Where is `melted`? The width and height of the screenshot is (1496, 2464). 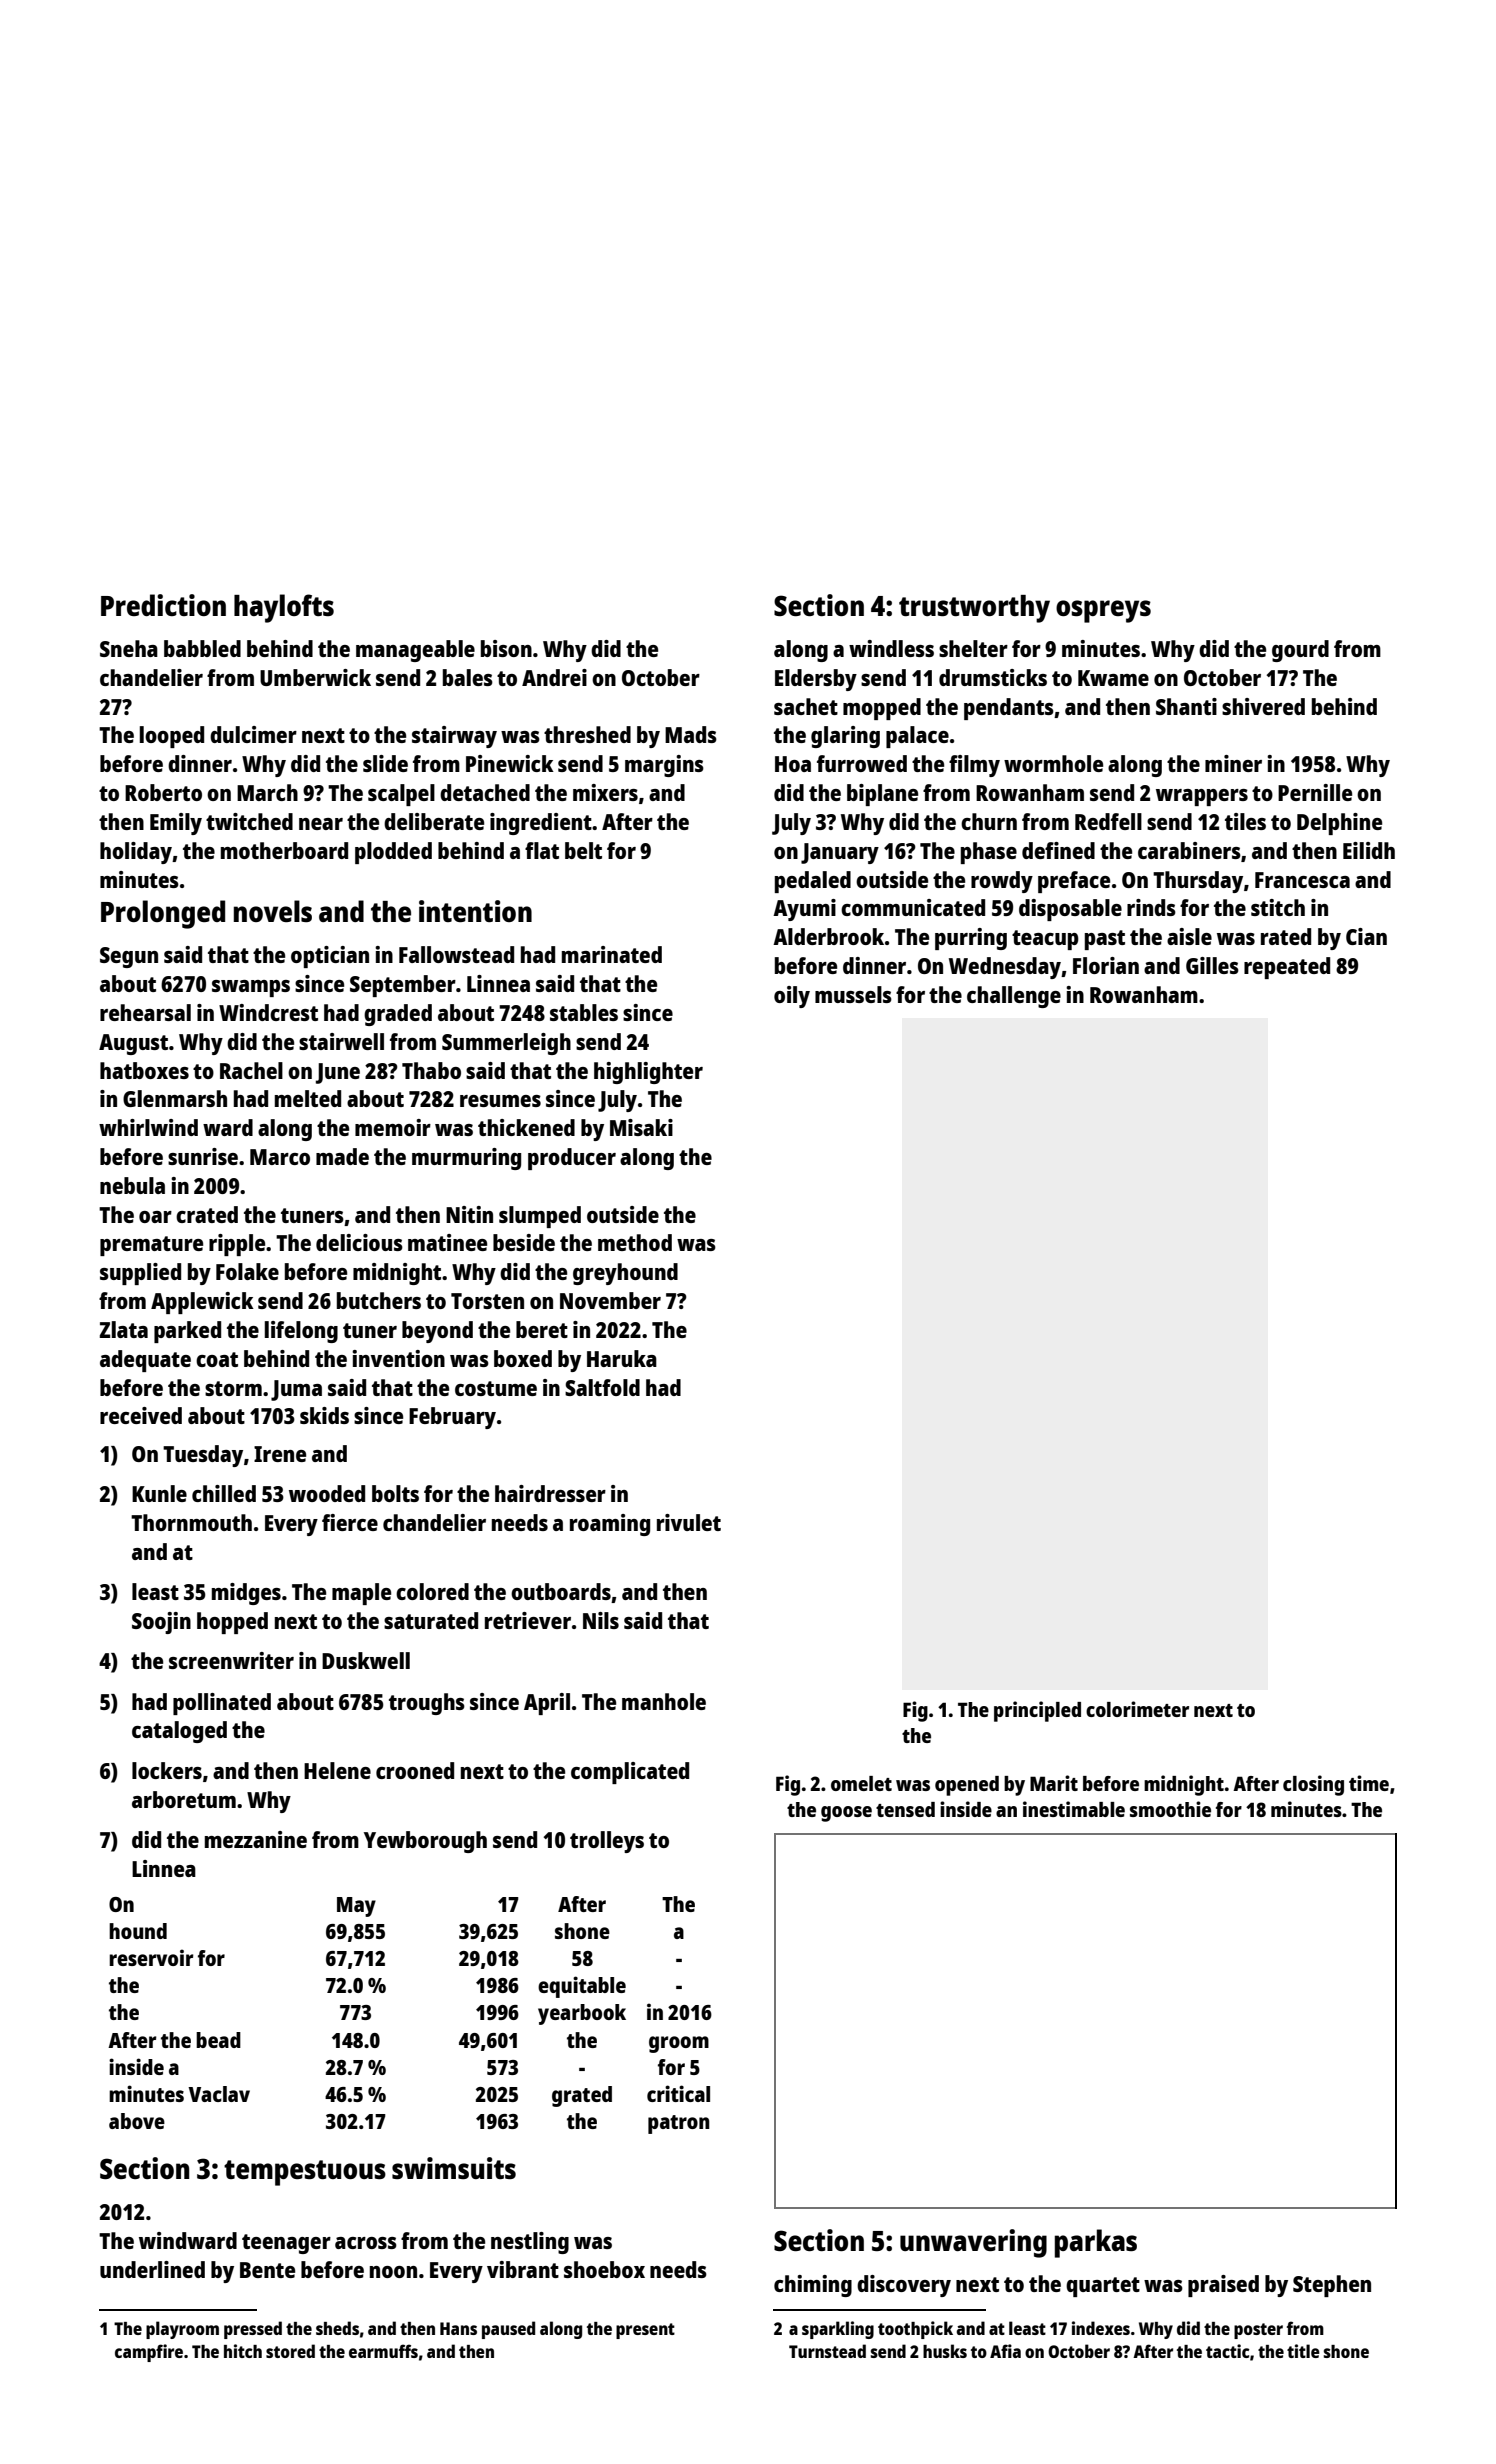 melted is located at coordinates (308, 1098).
